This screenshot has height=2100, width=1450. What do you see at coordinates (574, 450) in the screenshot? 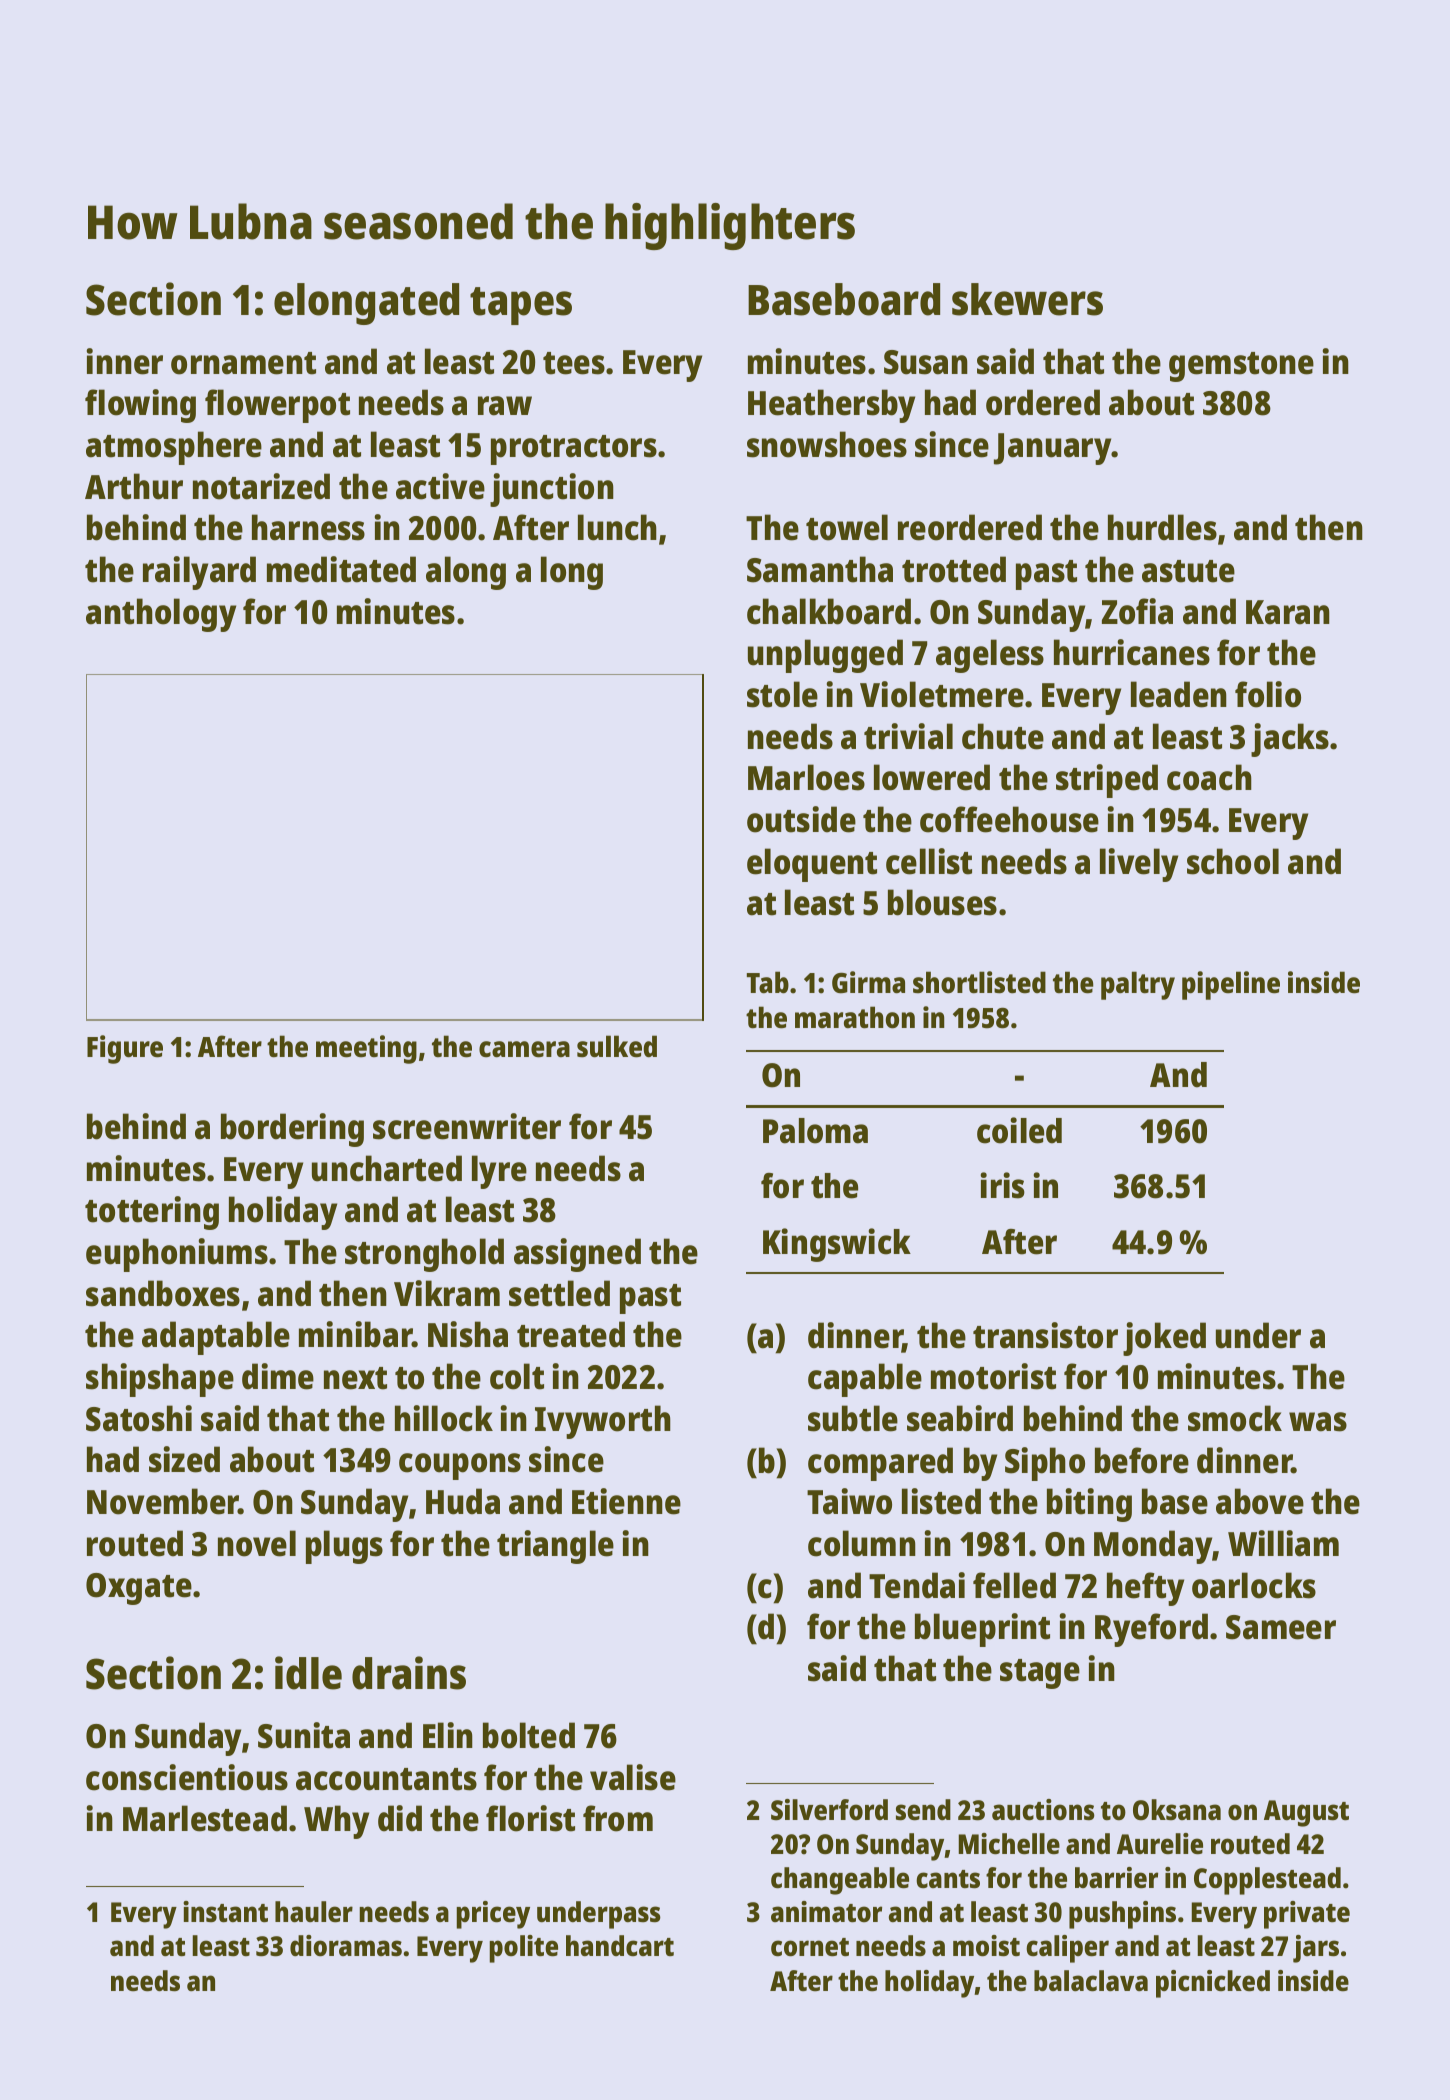
I see `protractors` at bounding box center [574, 450].
